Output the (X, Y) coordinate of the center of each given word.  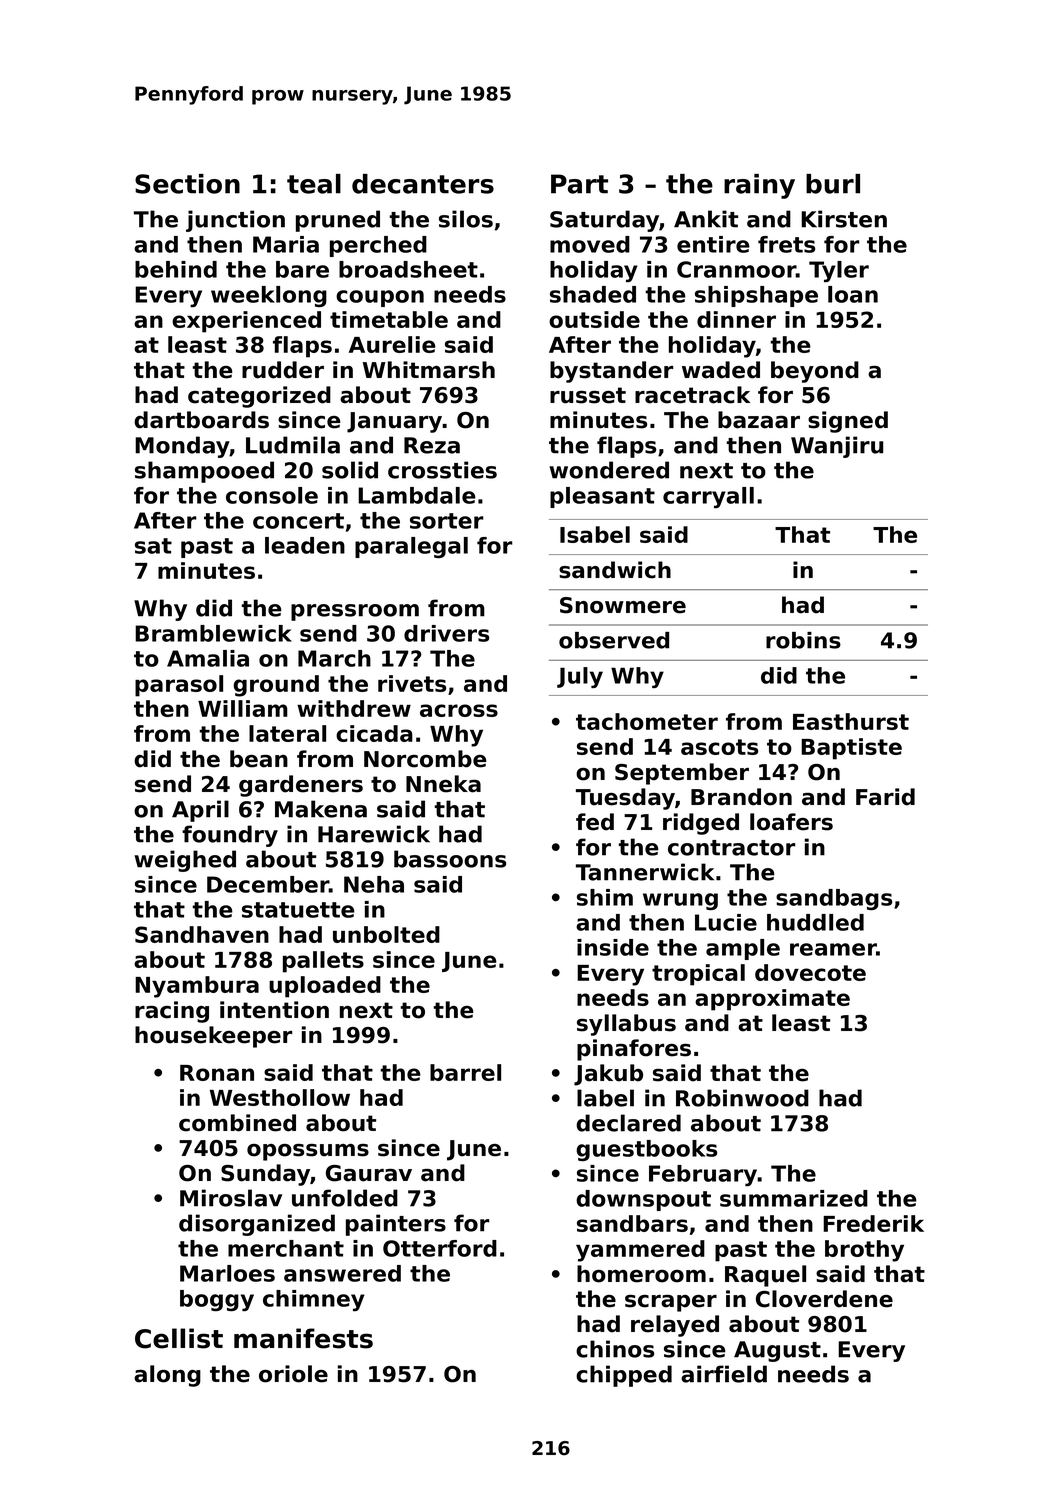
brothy (864, 1251)
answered (342, 1273)
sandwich (615, 570)
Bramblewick (213, 633)
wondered (609, 470)
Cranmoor (736, 269)
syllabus (626, 1025)
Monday (182, 447)
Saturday (604, 221)
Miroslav (231, 1198)
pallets (323, 962)
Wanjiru (837, 447)
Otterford (440, 1248)
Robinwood (742, 1098)
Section (187, 184)
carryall (708, 497)
